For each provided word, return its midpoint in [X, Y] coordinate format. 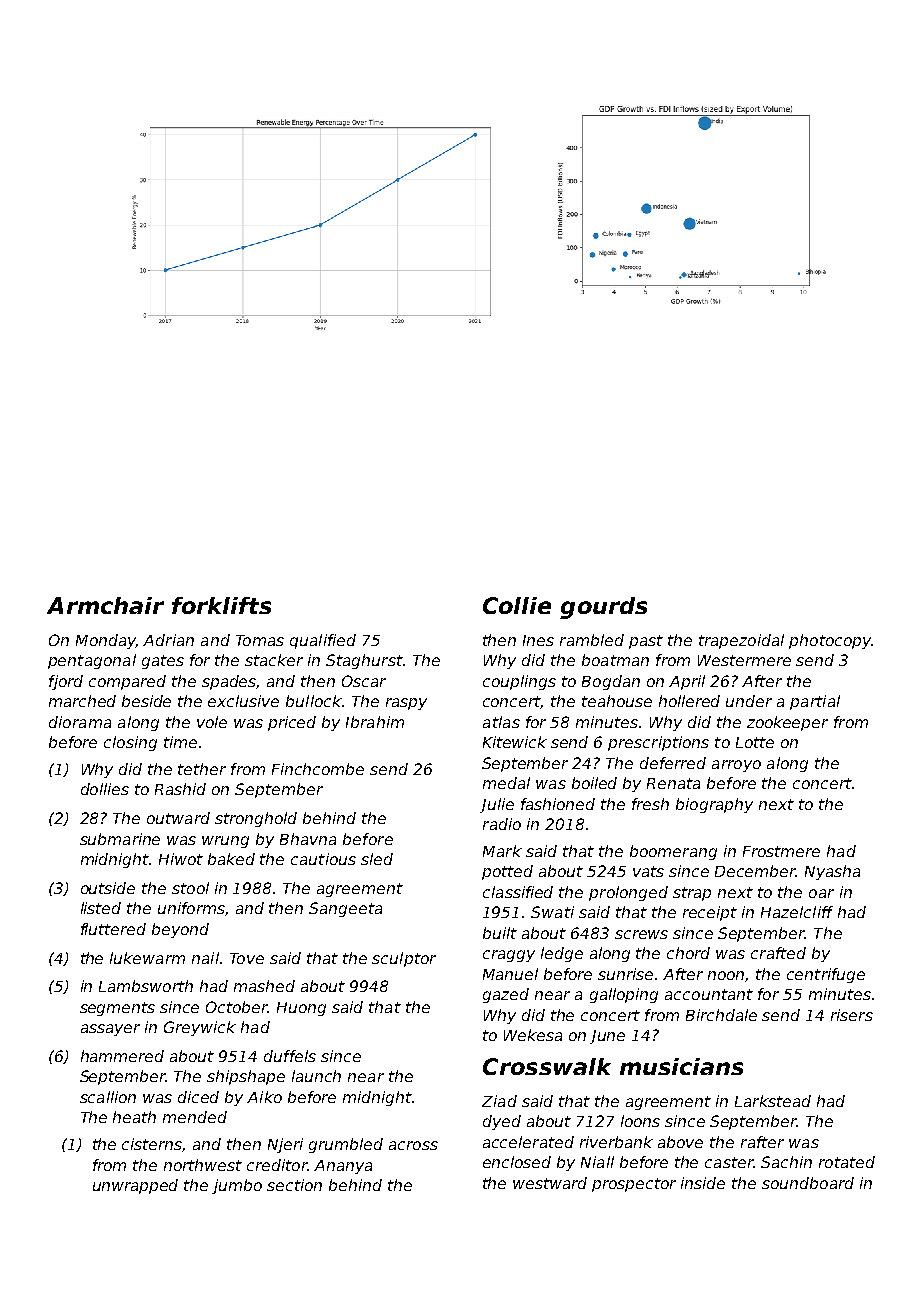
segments [117, 1009]
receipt [710, 913]
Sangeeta [345, 909]
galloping [624, 995]
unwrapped [135, 1186]
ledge [562, 954]
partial [815, 702]
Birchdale [721, 1015]
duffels [290, 1056]
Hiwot [181, 859]
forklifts [221, 605]
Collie [517, 605]
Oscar [364, 681]
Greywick [200, 1028]
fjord [66, 682]
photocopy [830, 641]
